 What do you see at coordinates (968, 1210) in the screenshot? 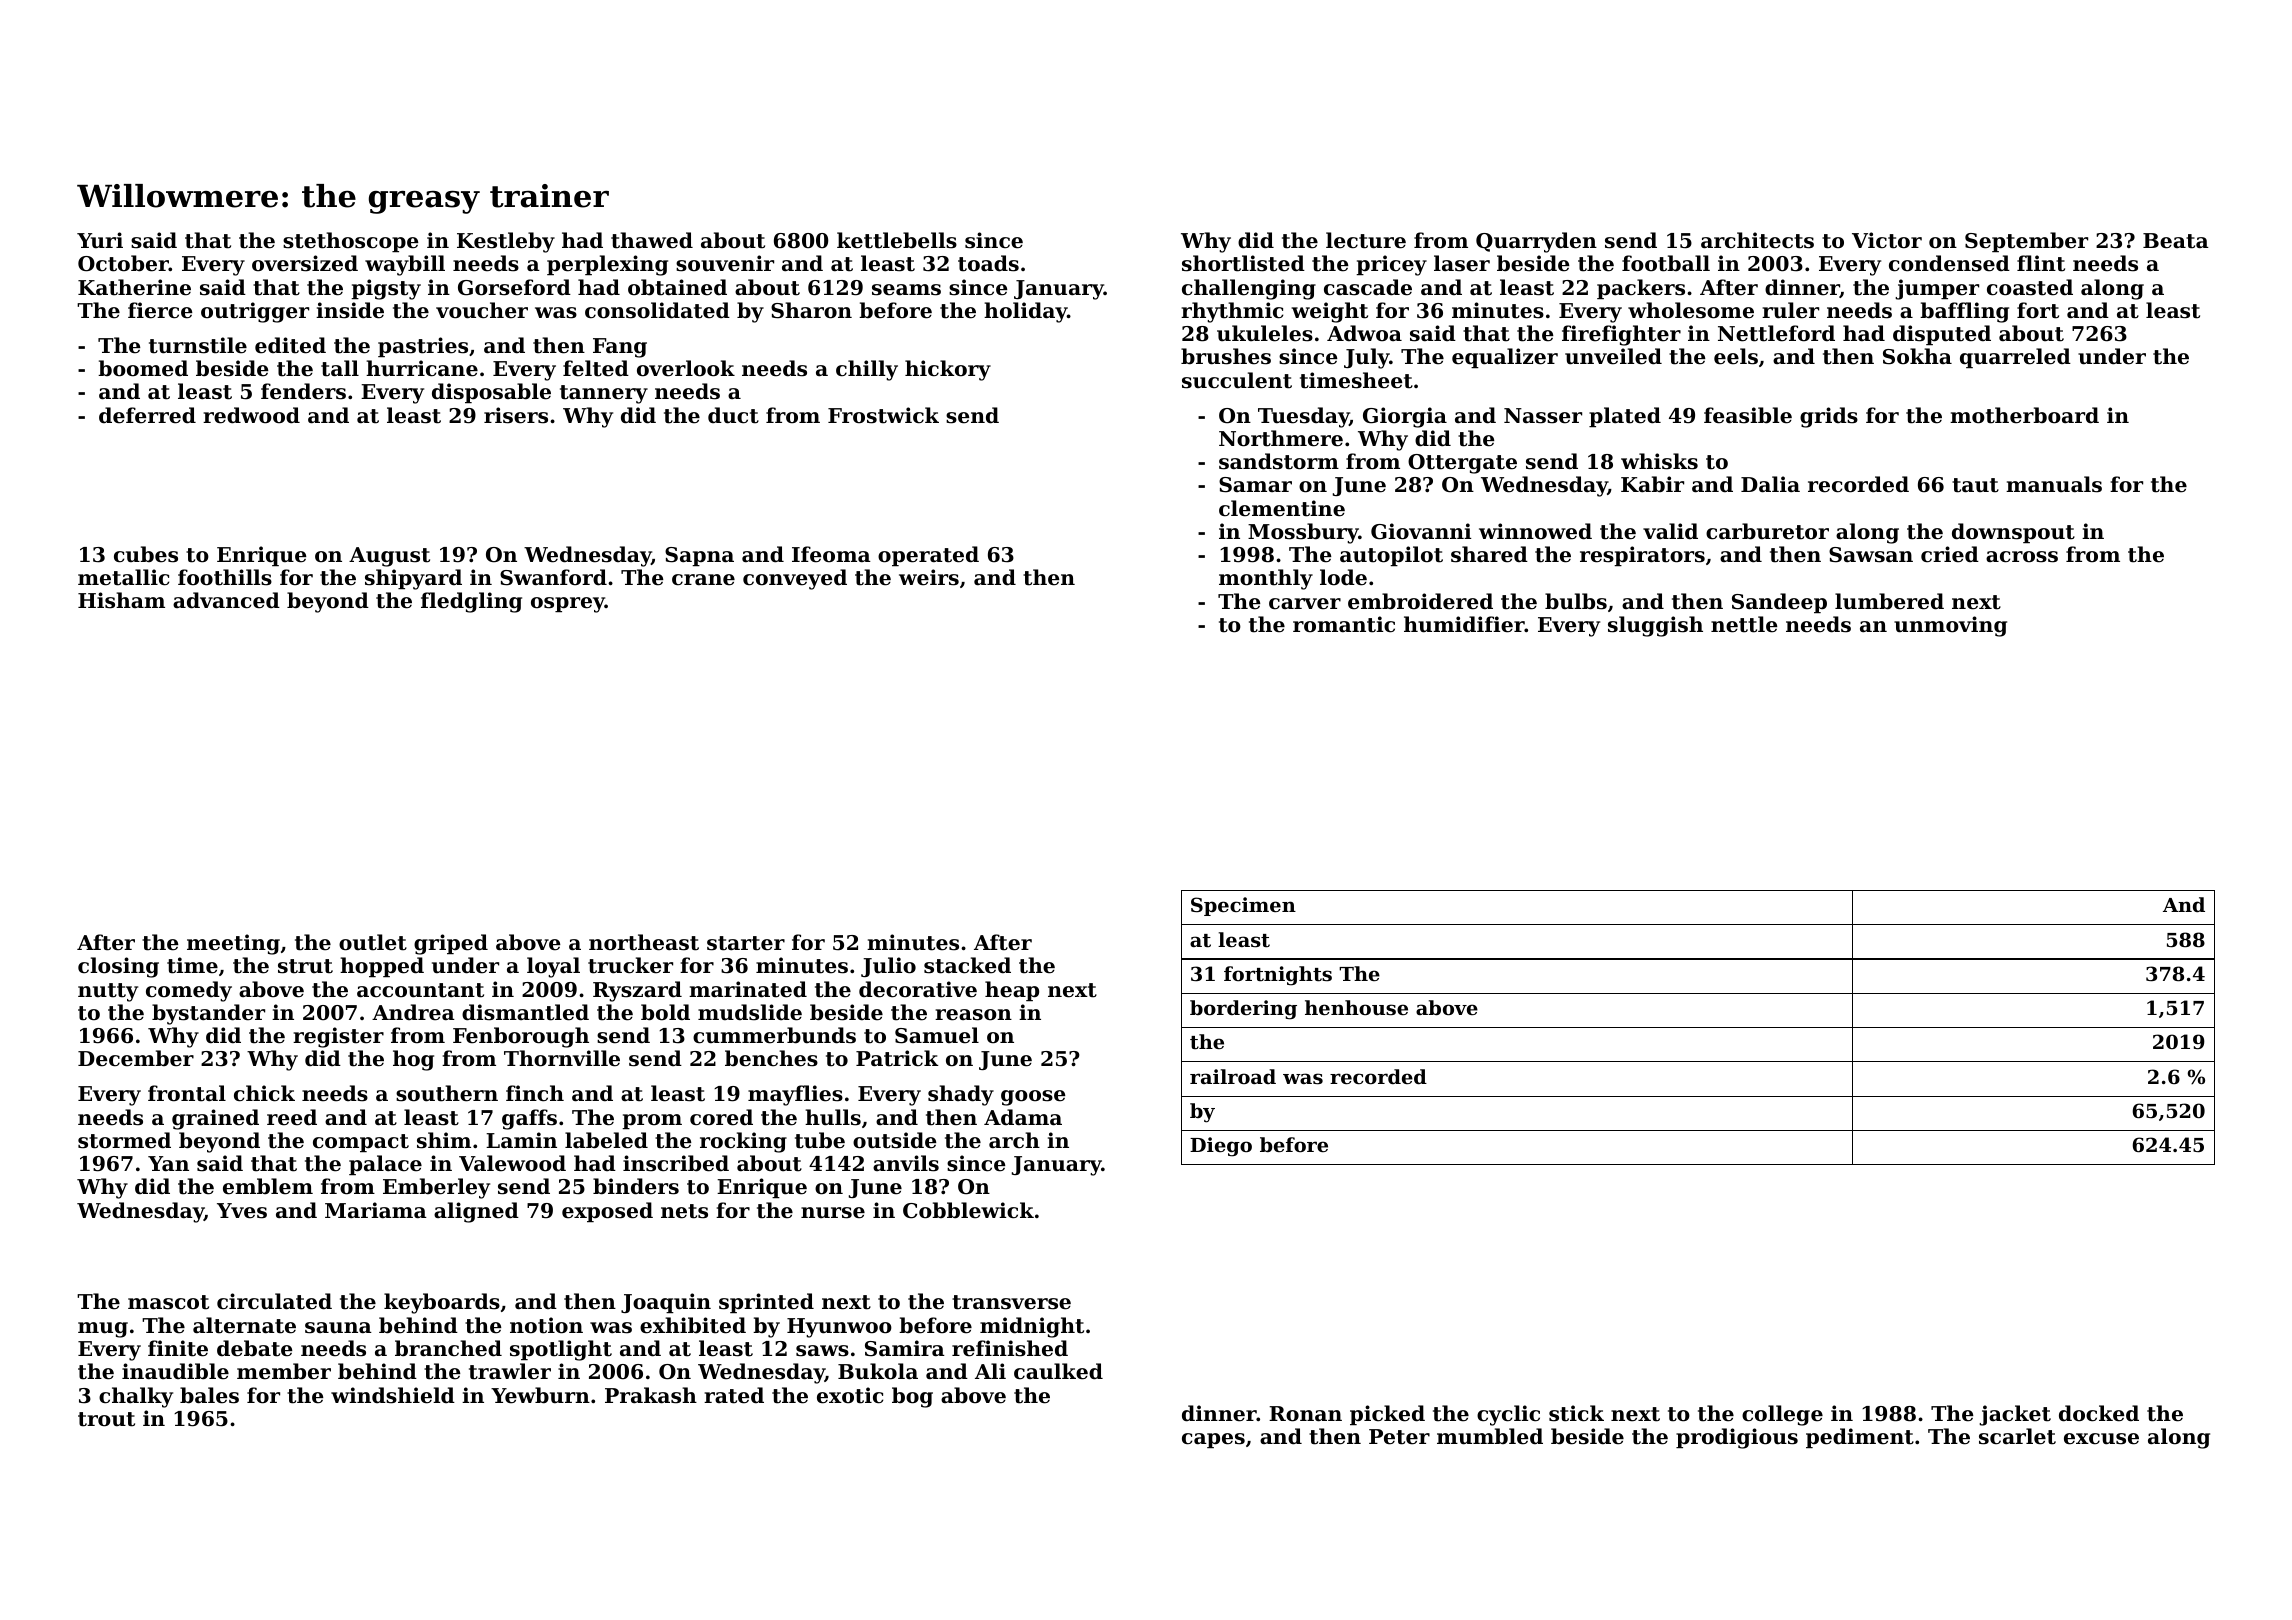
I see `Cobblewick` at bounding box center [968, 1210].
